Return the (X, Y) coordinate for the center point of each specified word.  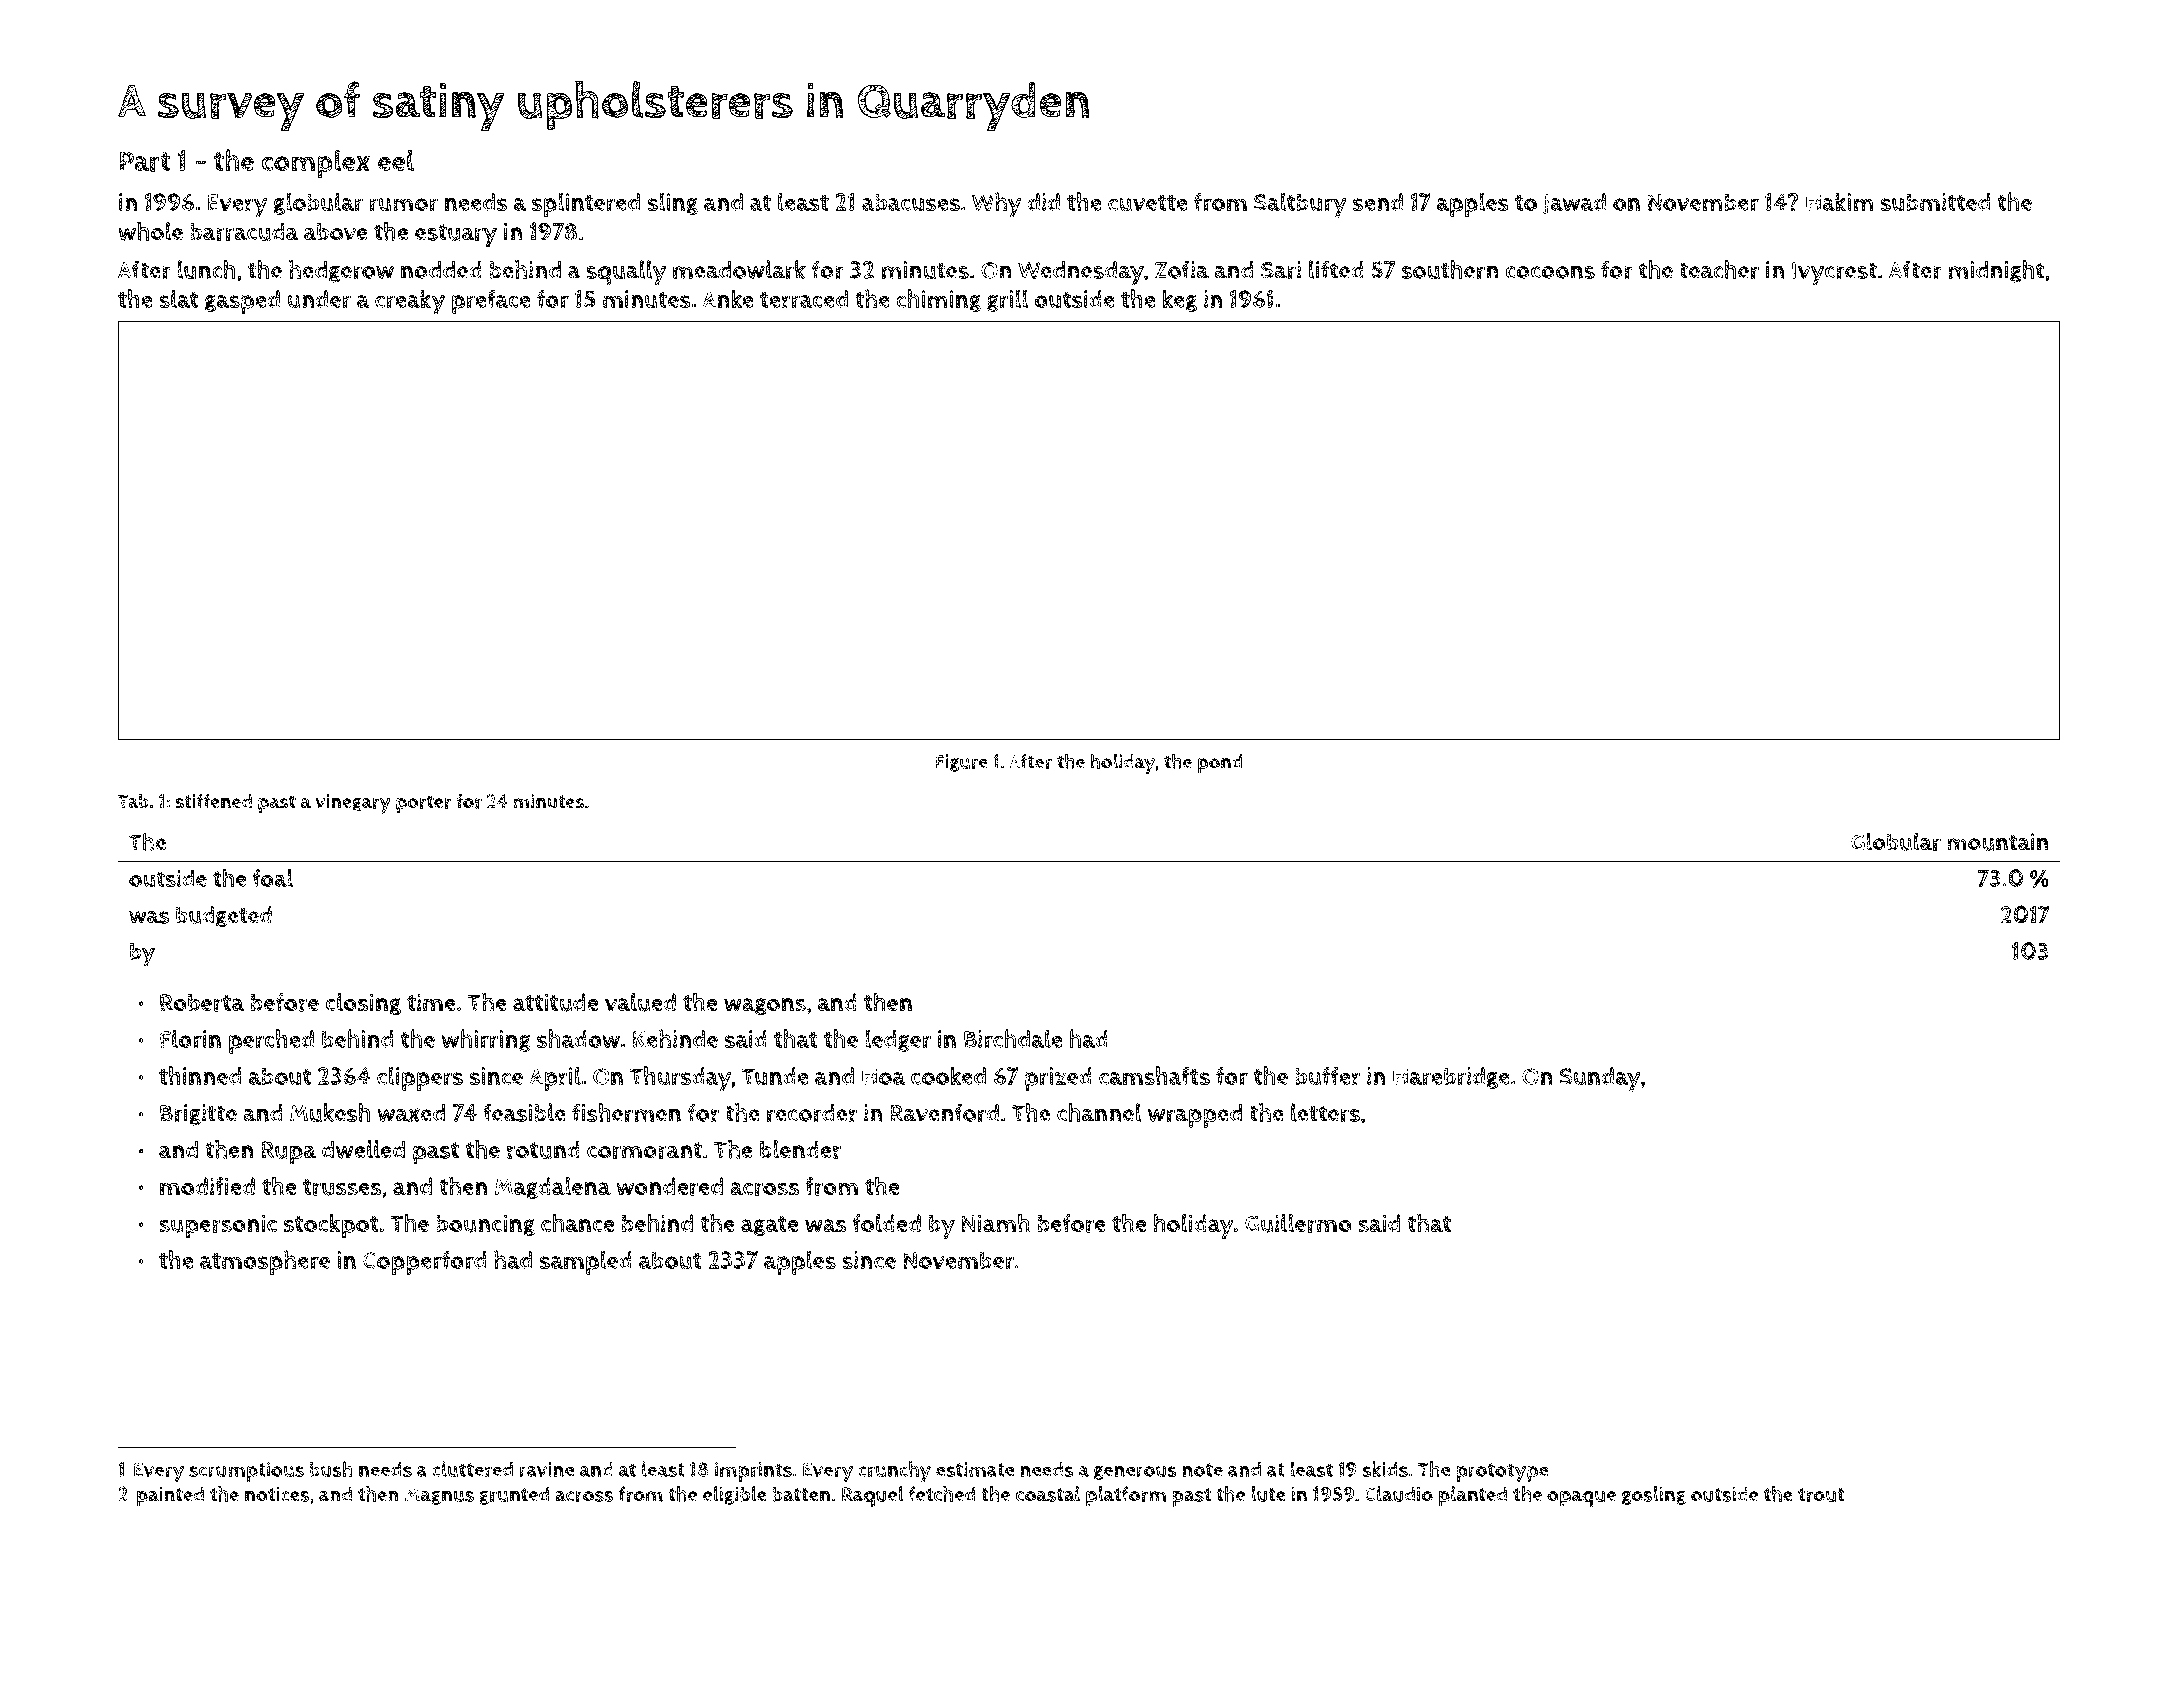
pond (1220, 764)
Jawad (1574, 203)
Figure (962, 763)
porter (423, 804)
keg (1179, 300)
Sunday (1600, 1079)
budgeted (224, 916)
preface (491, 302)
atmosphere (265, 1262)
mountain (1997, 842)
